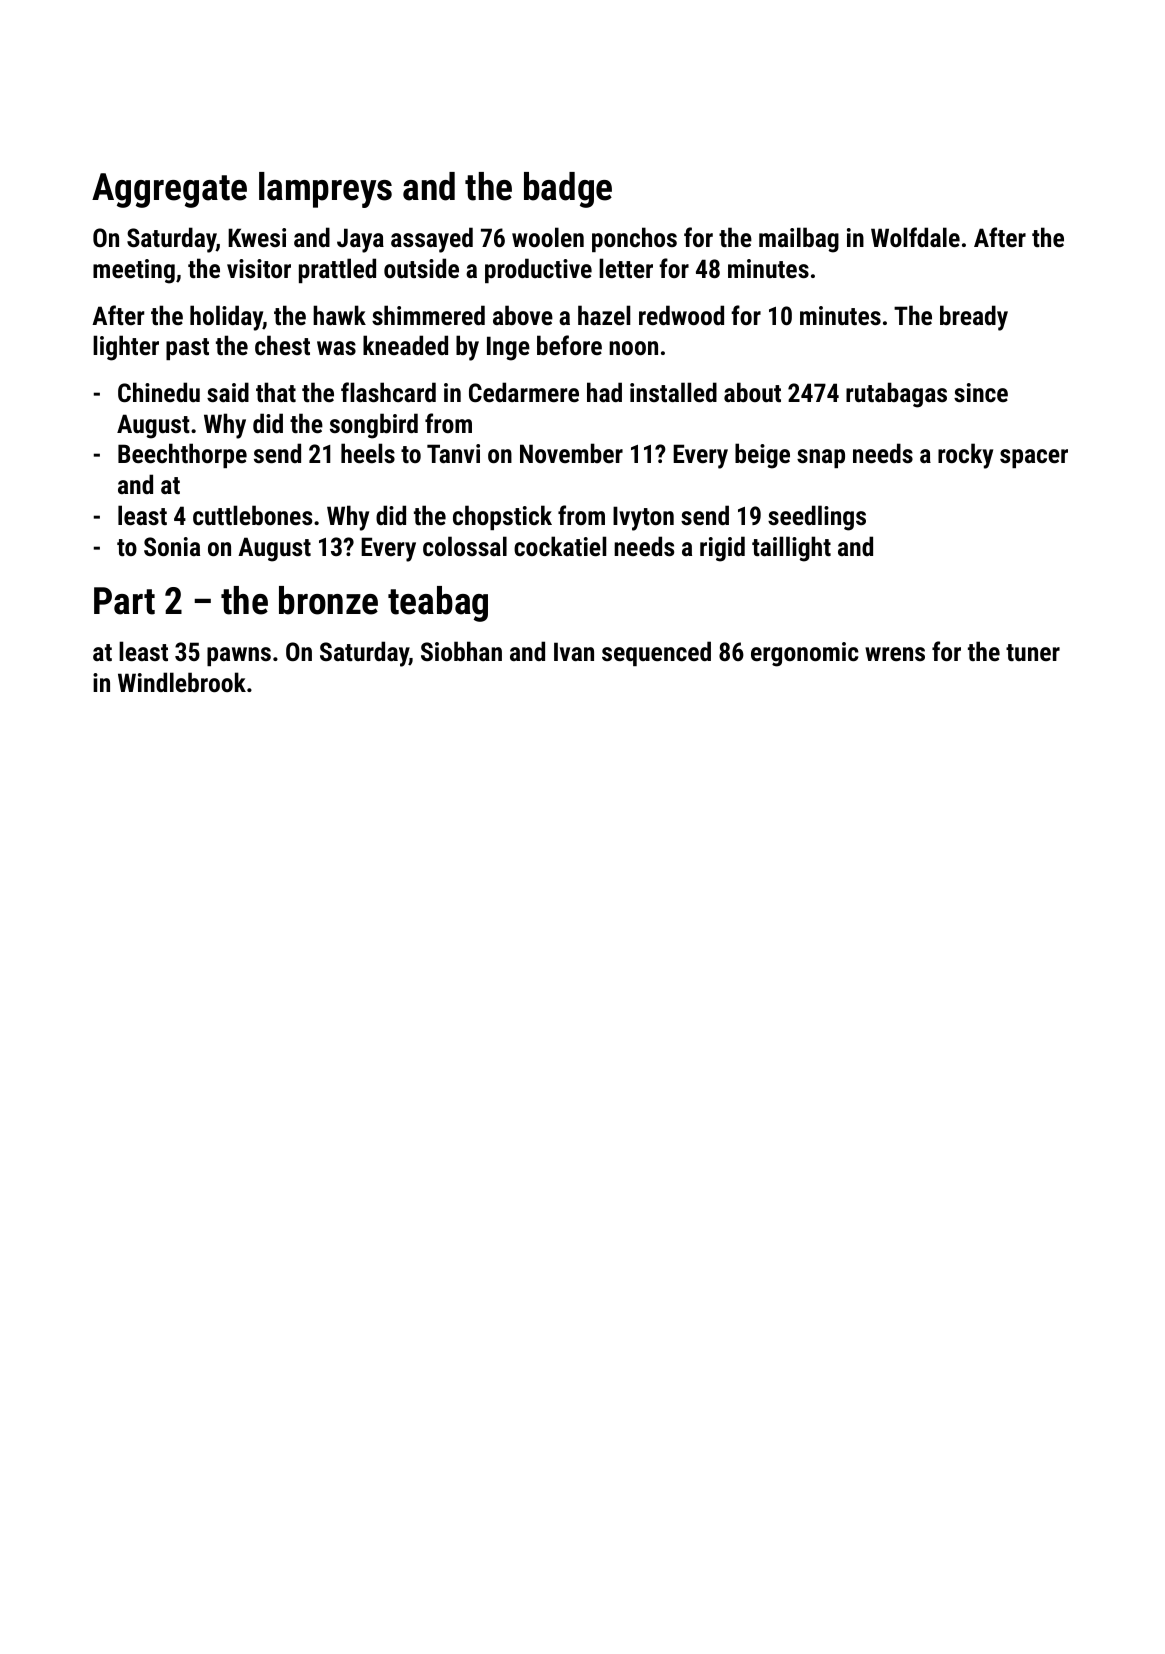 The image size is (1165, 1654). I want to click on ergonomic, so click(805, 654).
